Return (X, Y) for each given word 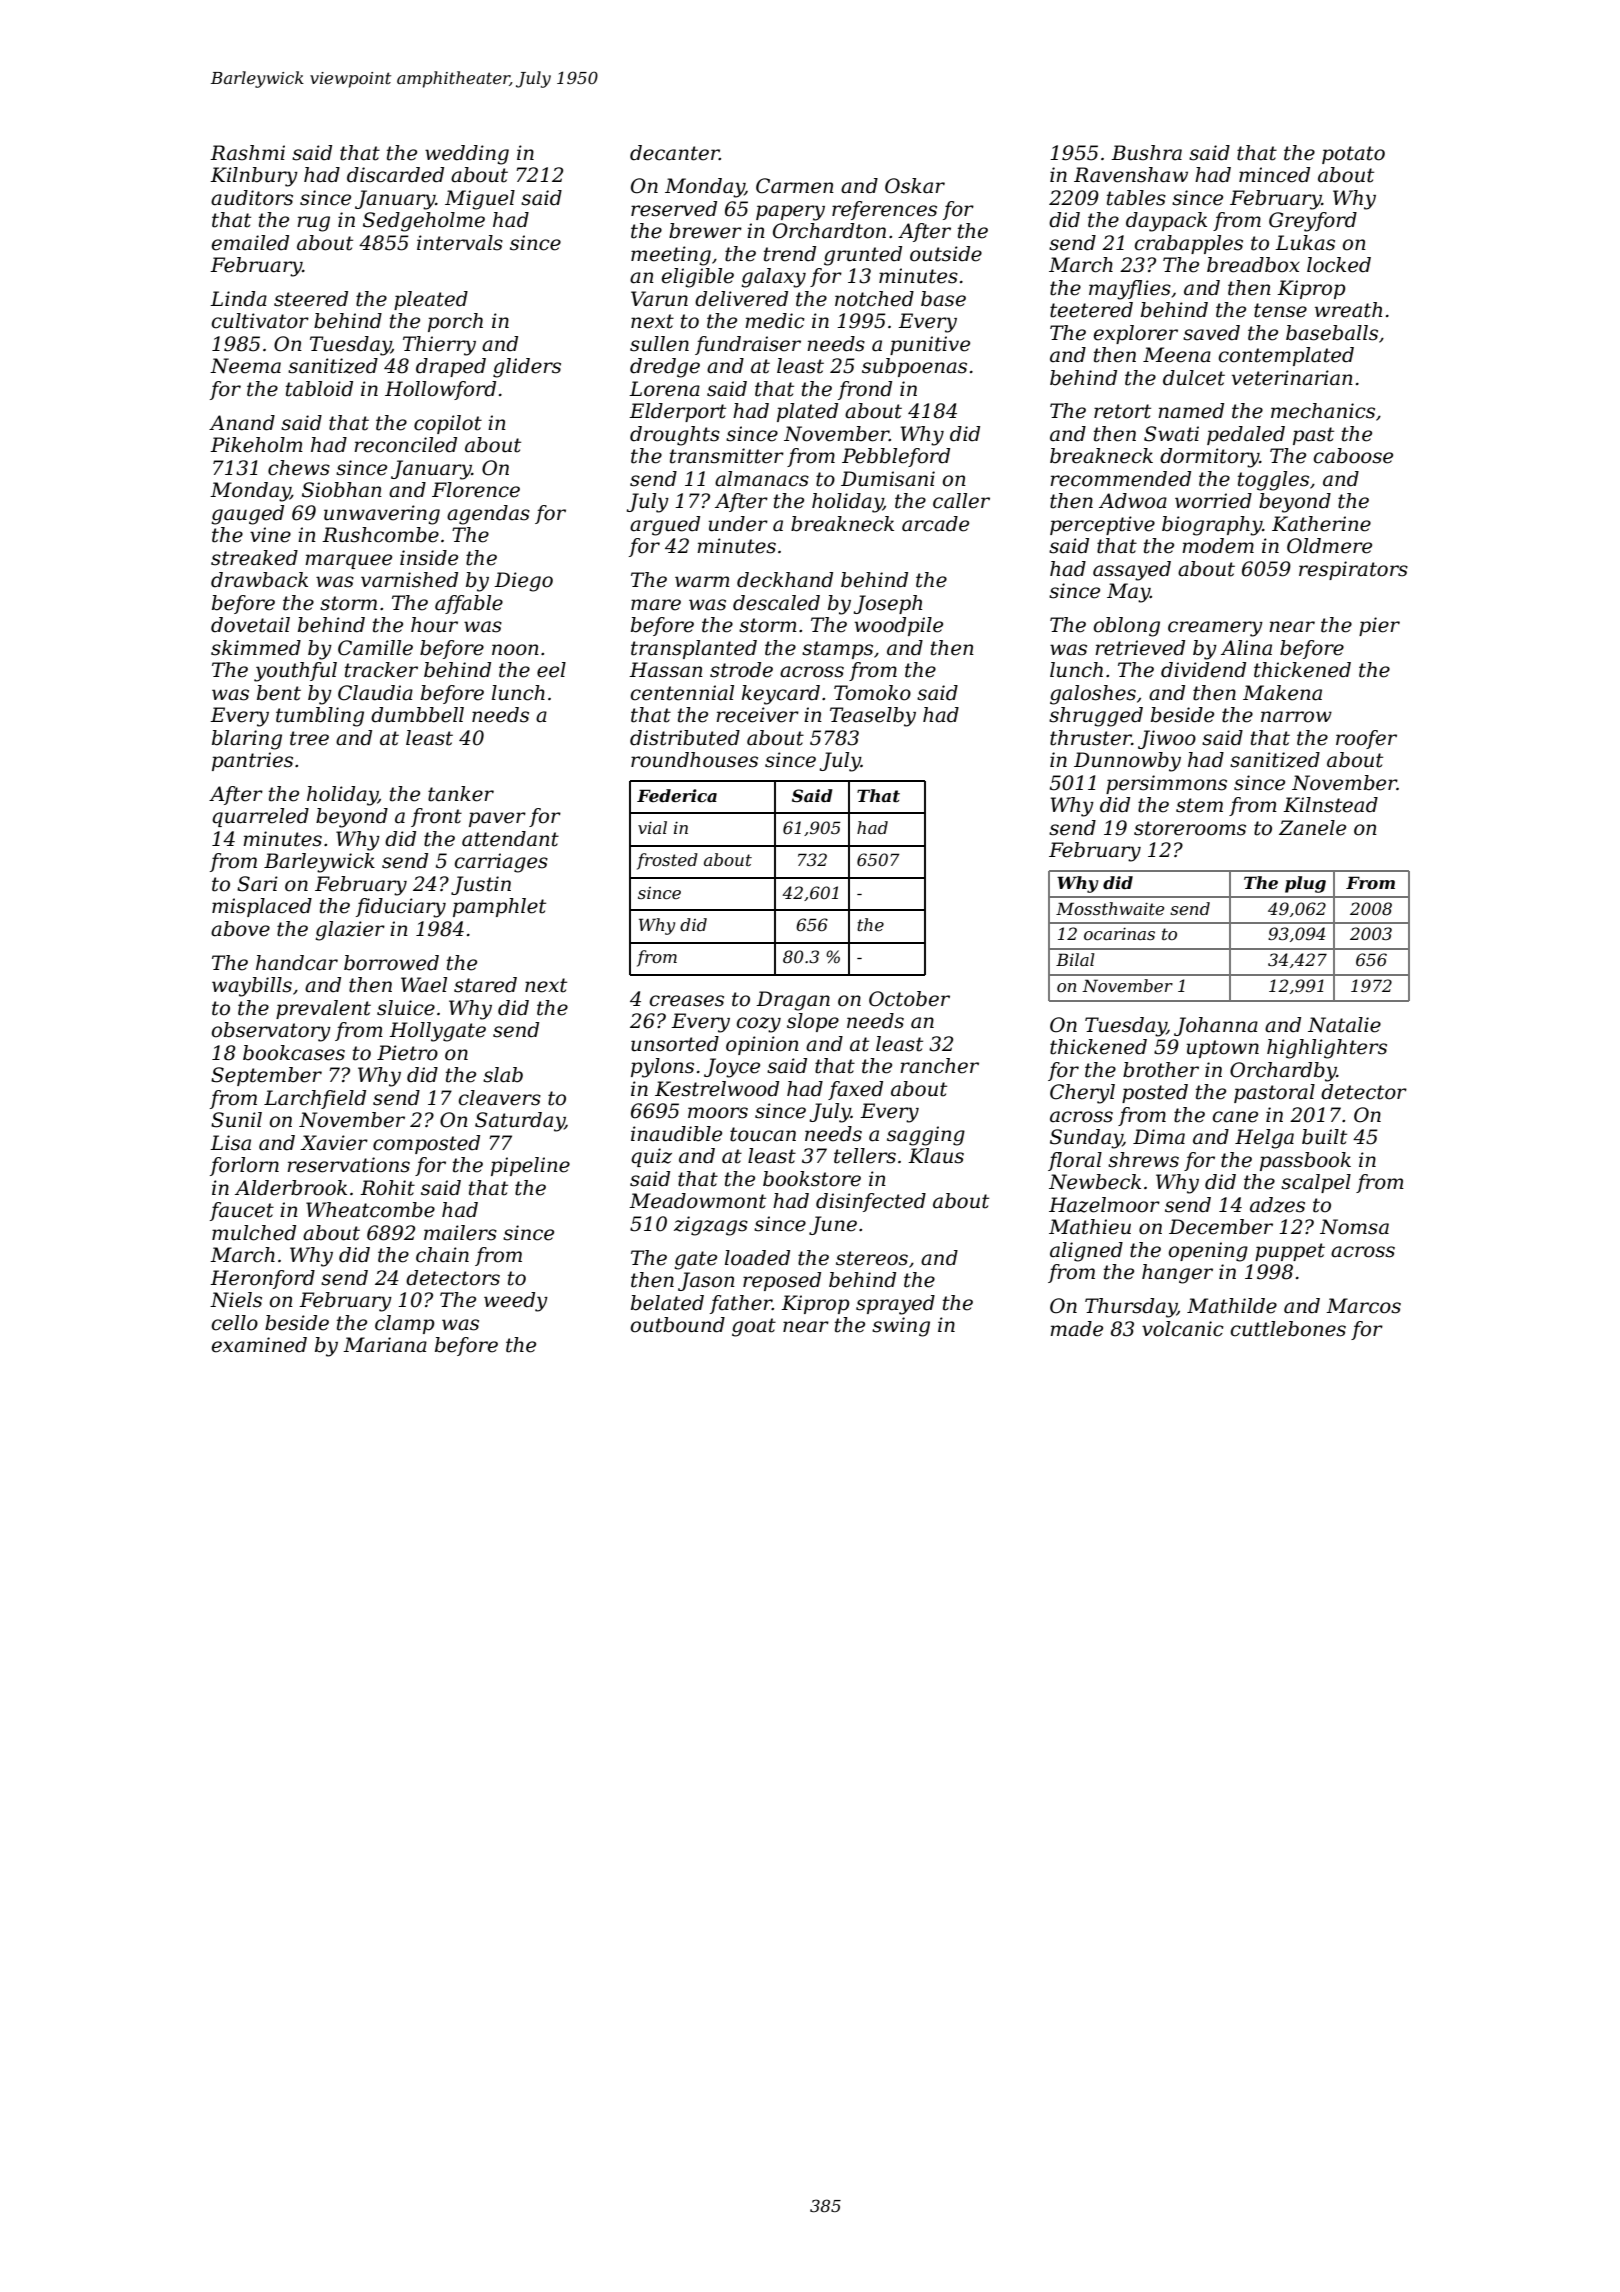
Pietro (407, 1053)
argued (665, 526)
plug (1305, 884)
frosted (667, 861)
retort (1122, 411)
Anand (242, 423)
